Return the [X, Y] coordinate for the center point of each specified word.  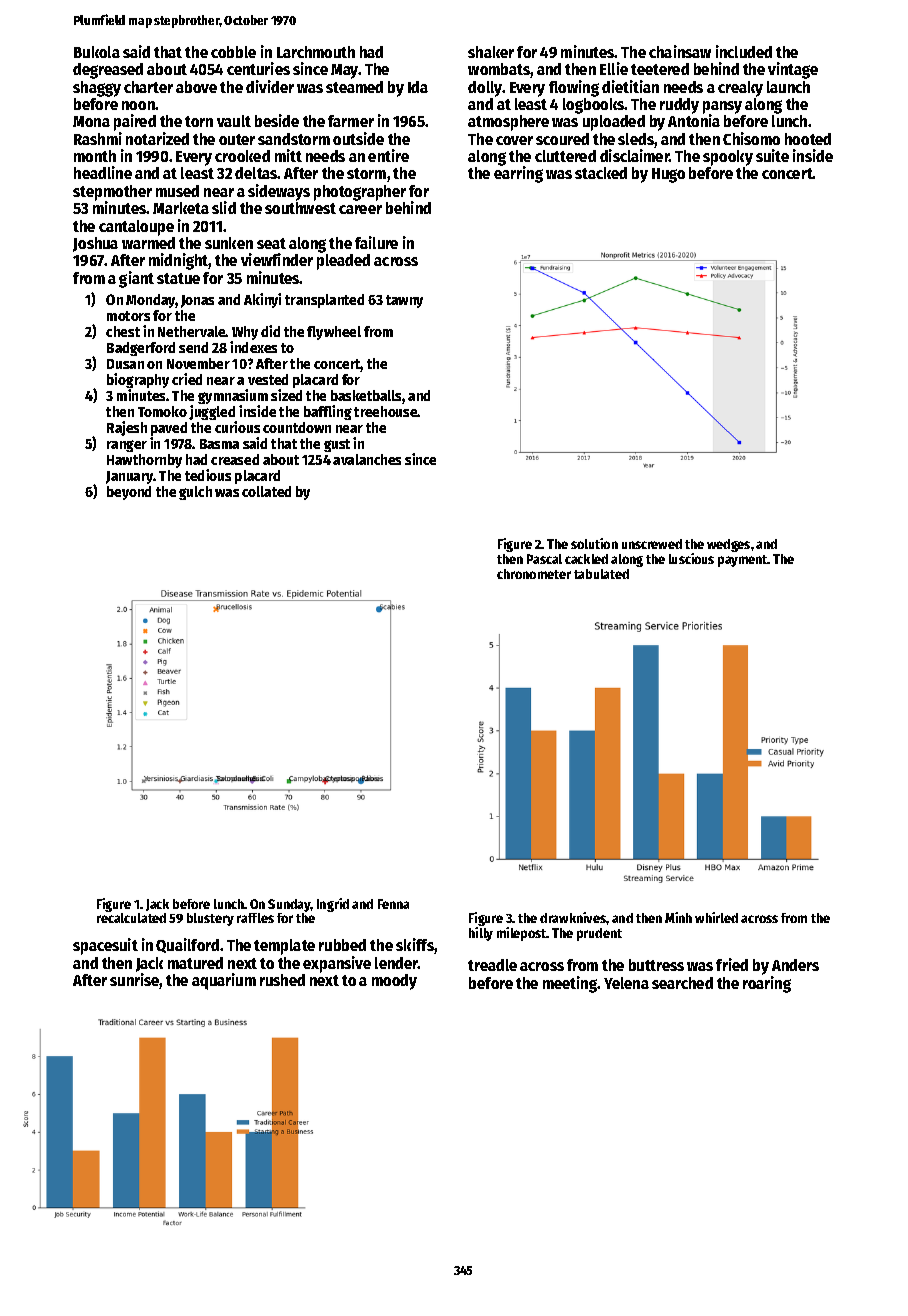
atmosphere [508, 123]
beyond [129, 493]
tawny [404, 301]
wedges [728, 545]
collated [266, 491]
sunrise [135, 981]
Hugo [668, 175]
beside [277, 120]
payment [743, 561]
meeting [570, 984]
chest [123, 331]
